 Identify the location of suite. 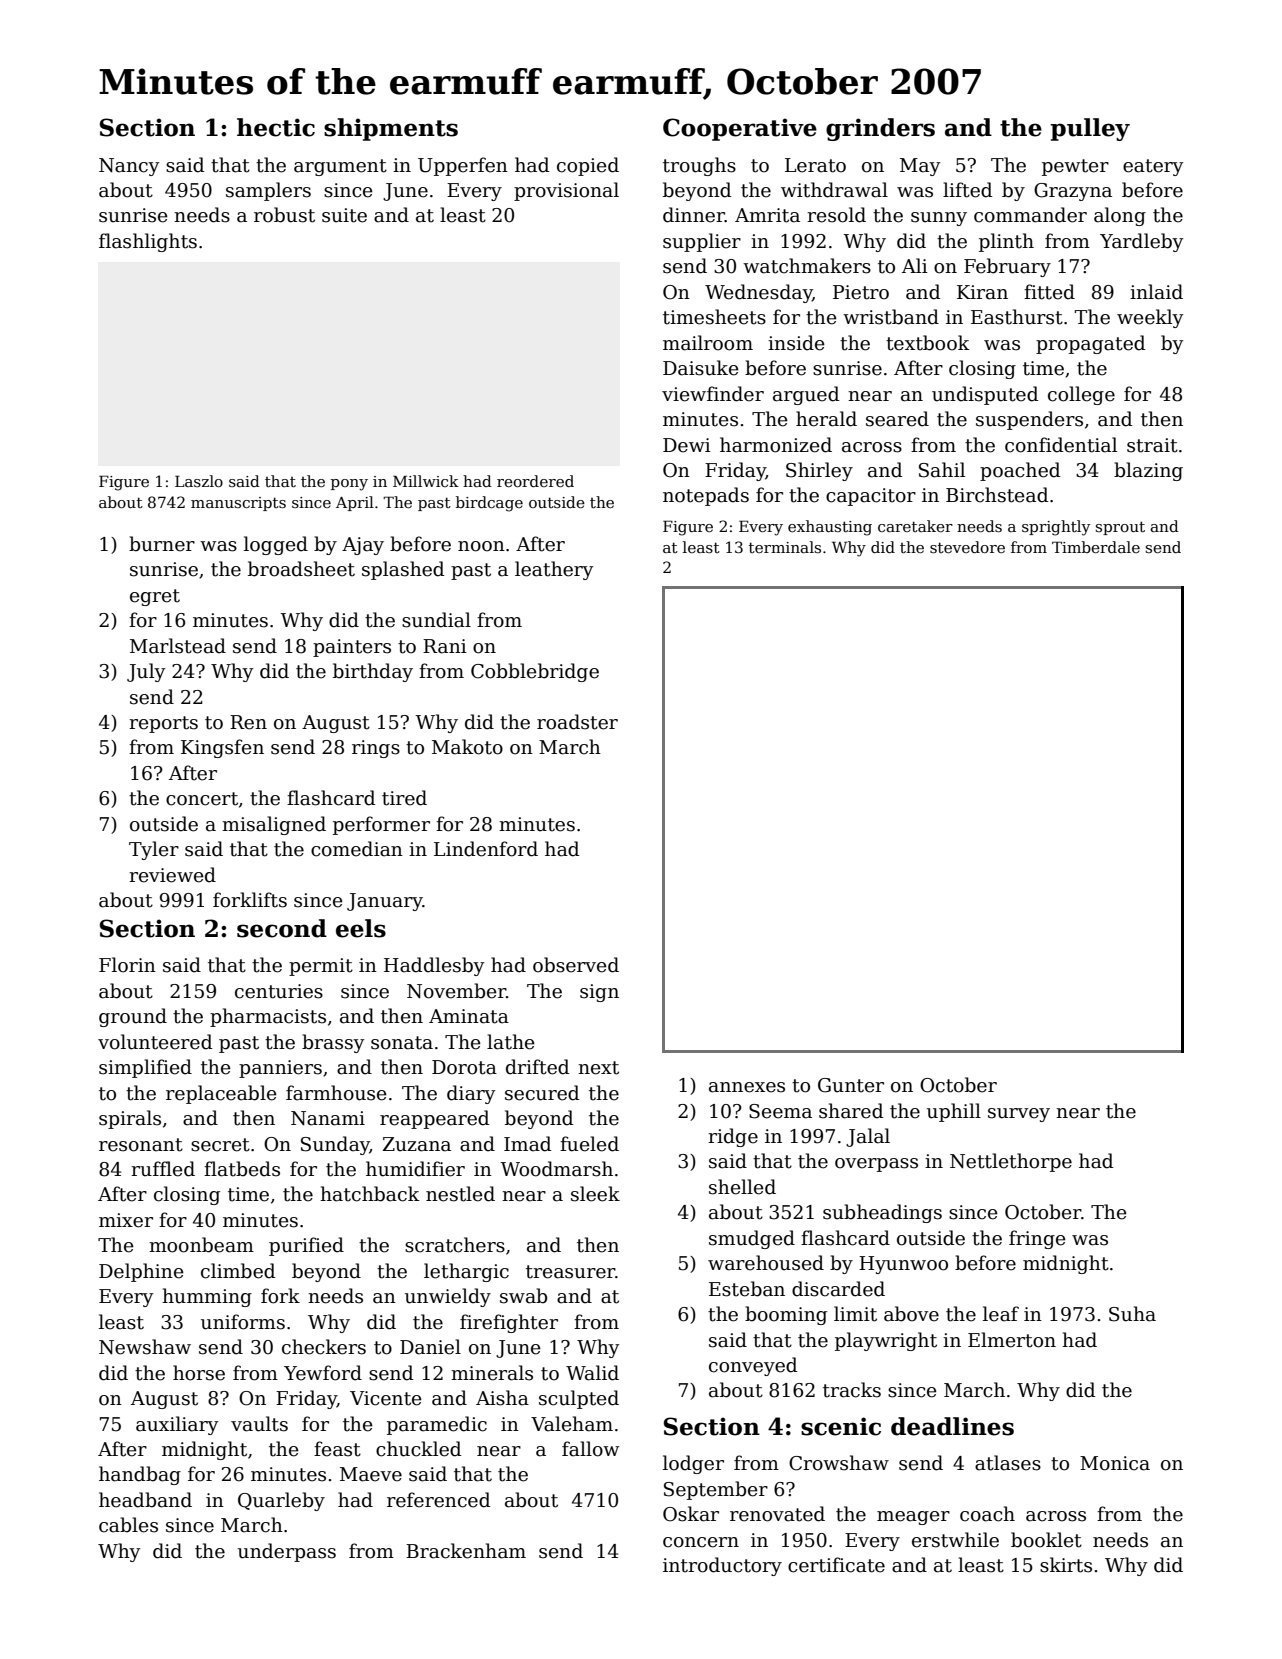
(344, 215).
